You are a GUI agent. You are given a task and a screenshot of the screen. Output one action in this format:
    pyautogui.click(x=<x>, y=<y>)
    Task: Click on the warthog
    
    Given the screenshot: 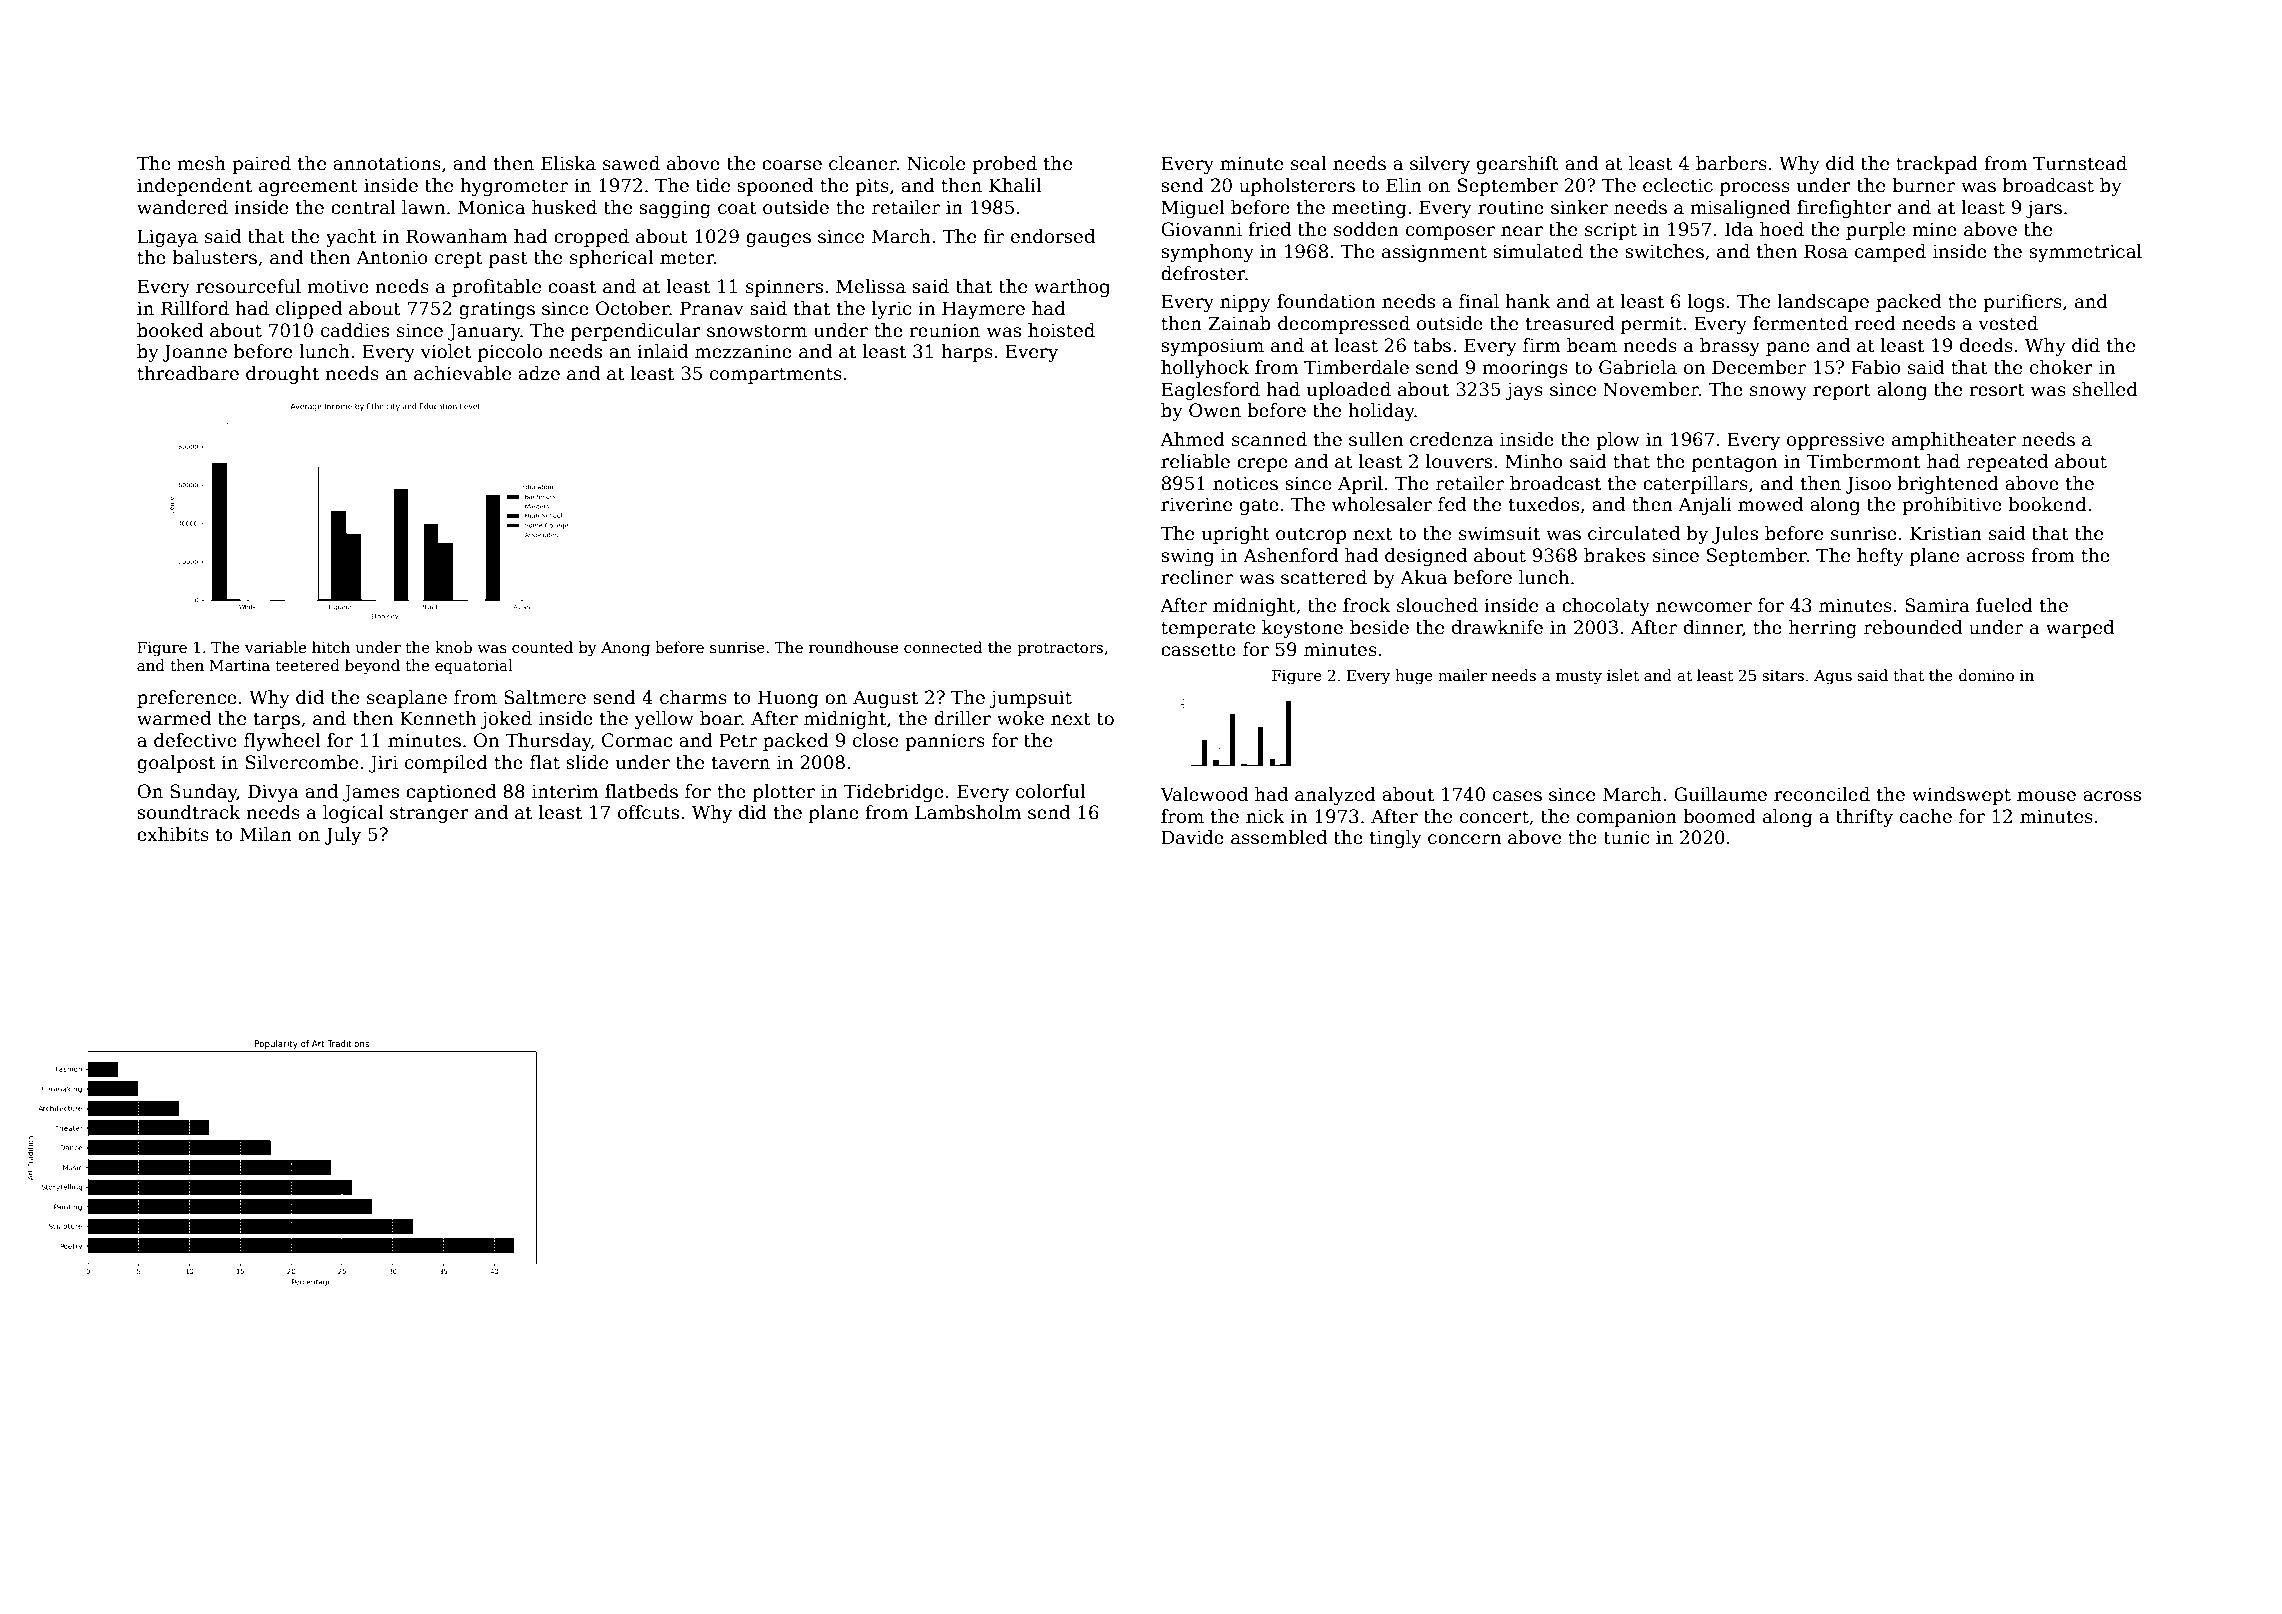 What is the action you would take?
    pyautogui.click(x=1072, y=288)
